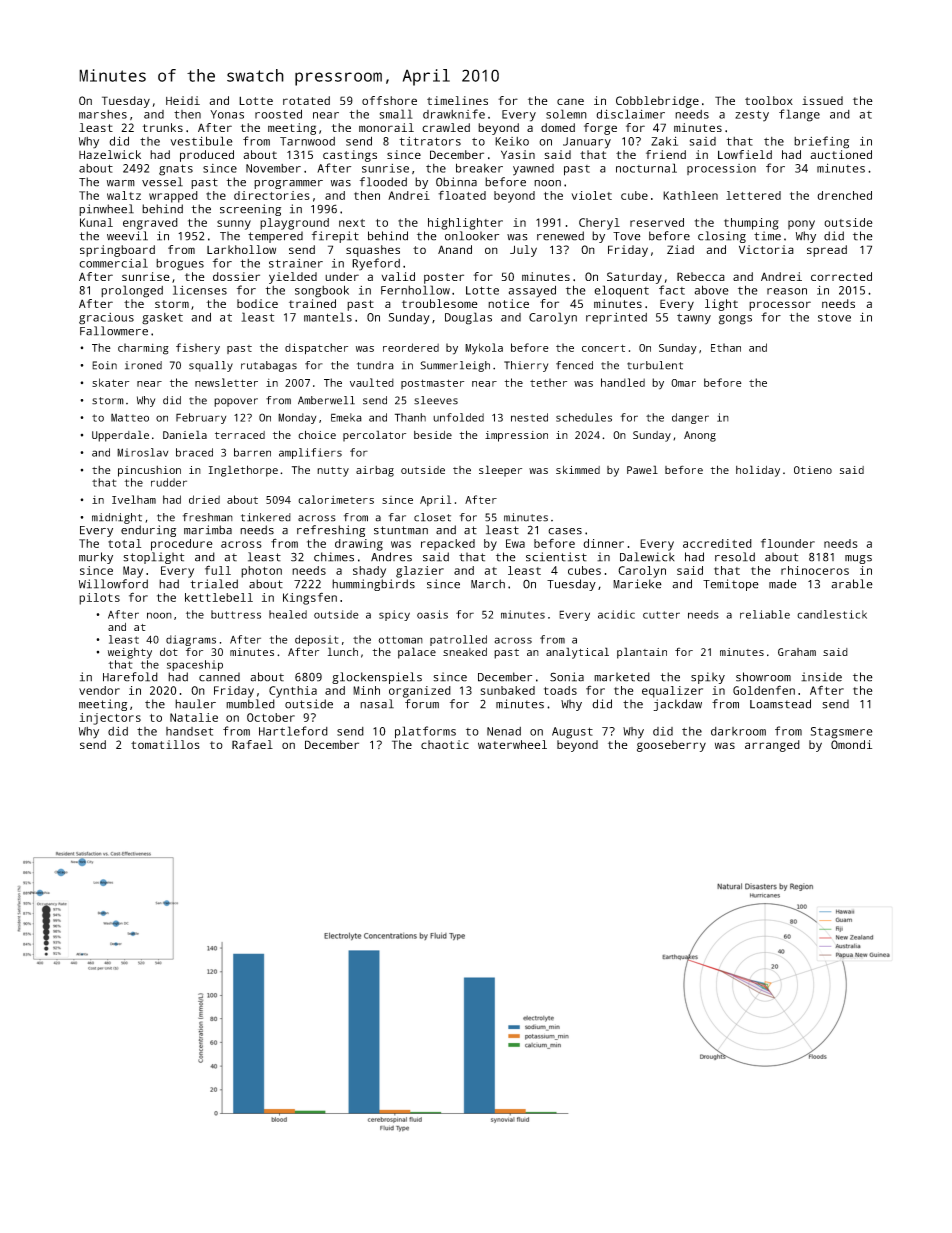 This document has height=1233, width=952. What do you see at coordinates (566, 114) in the document?
I see `solemn` at bounding box center [566, 114].
